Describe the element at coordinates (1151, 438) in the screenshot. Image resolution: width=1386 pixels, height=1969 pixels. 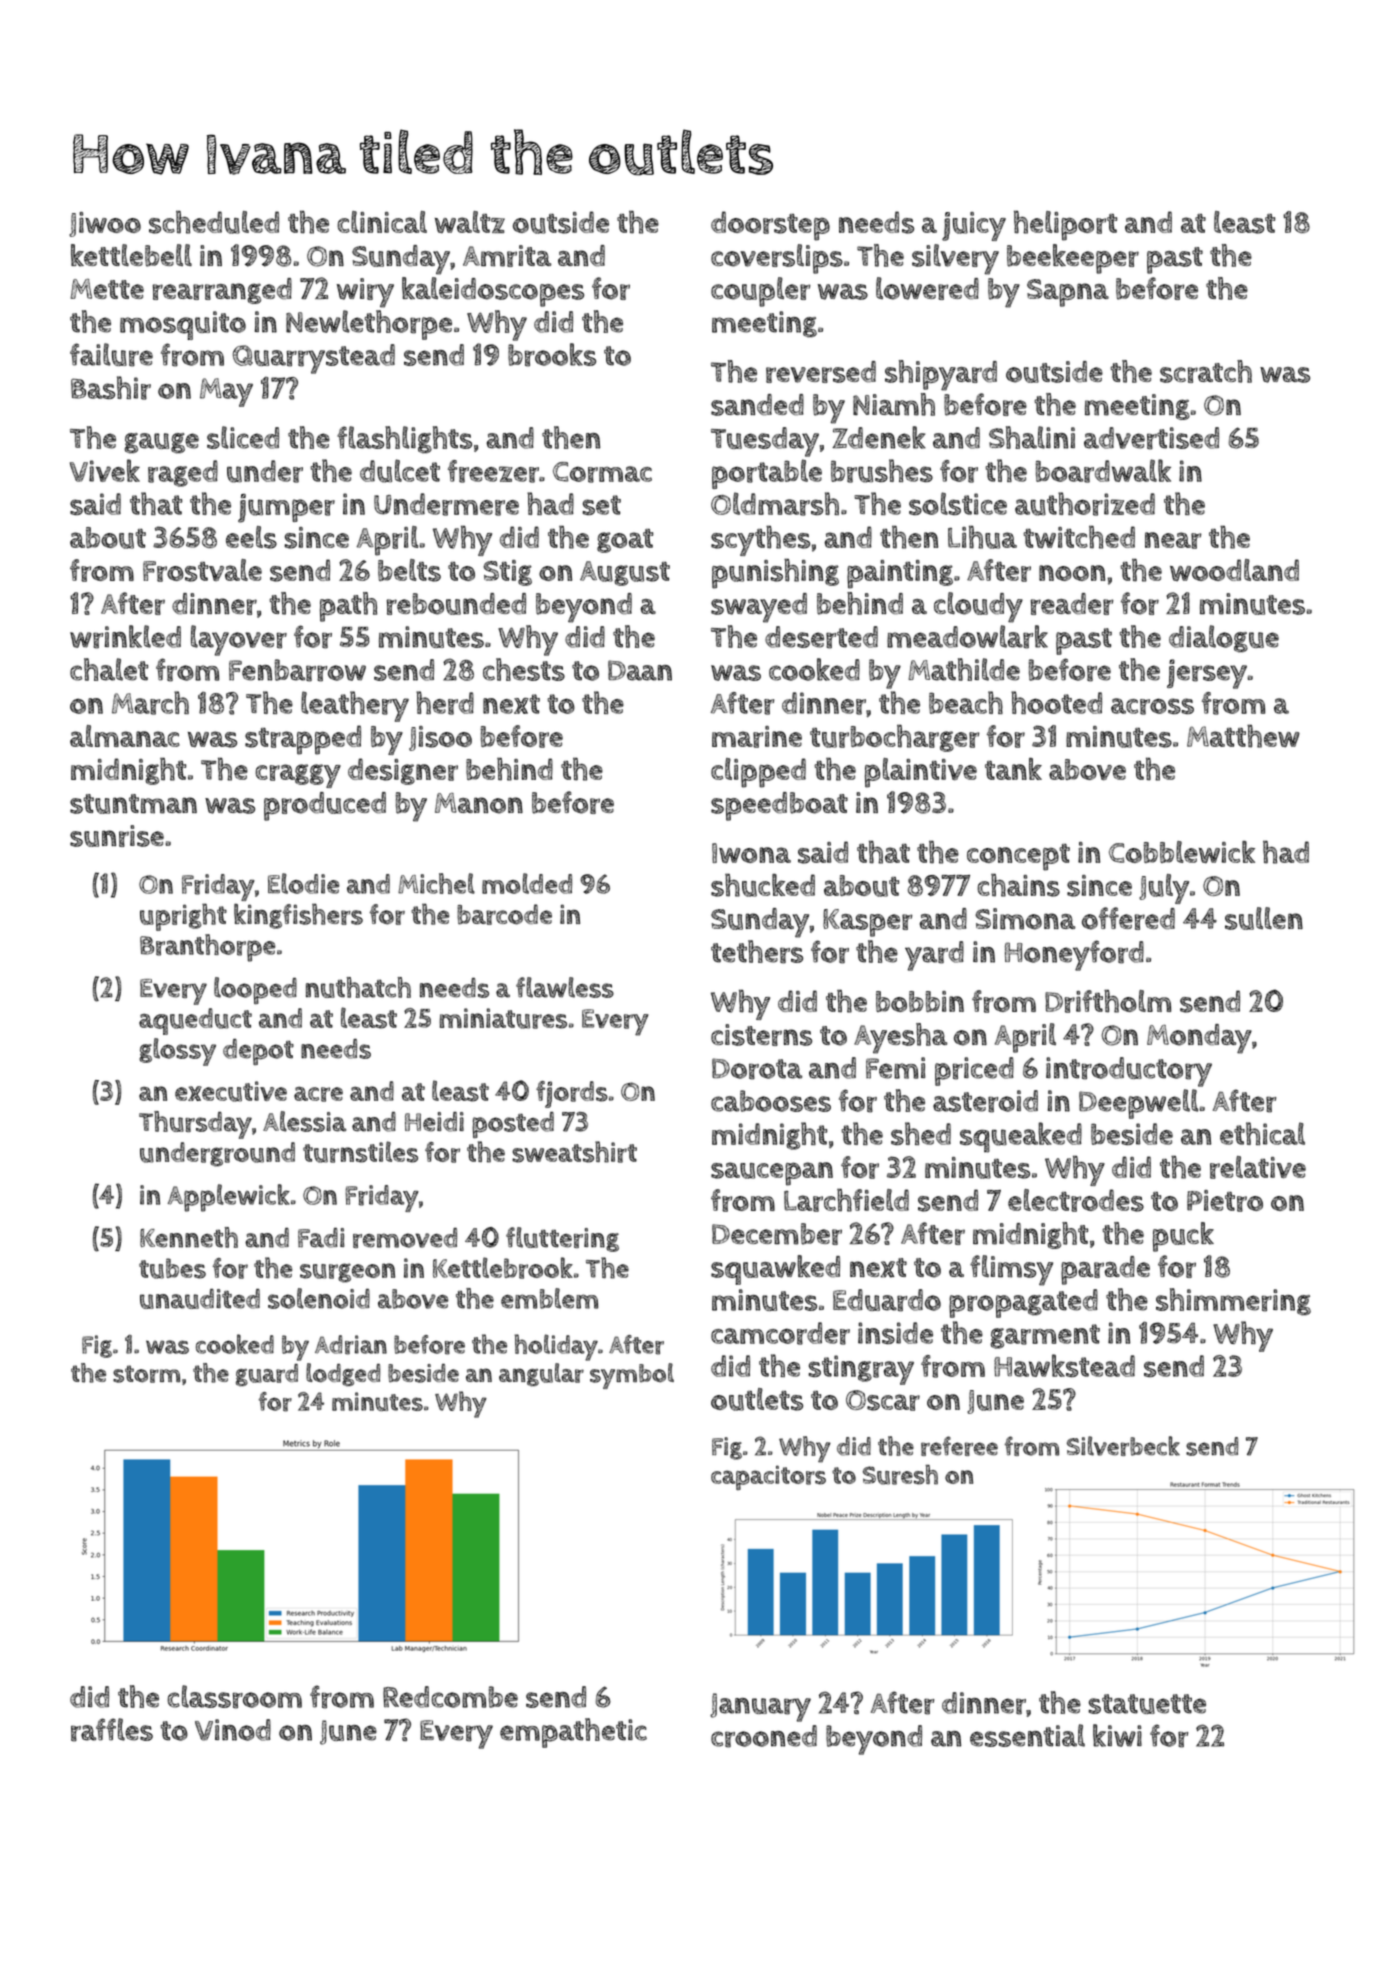
I see `advertised` at that location.
